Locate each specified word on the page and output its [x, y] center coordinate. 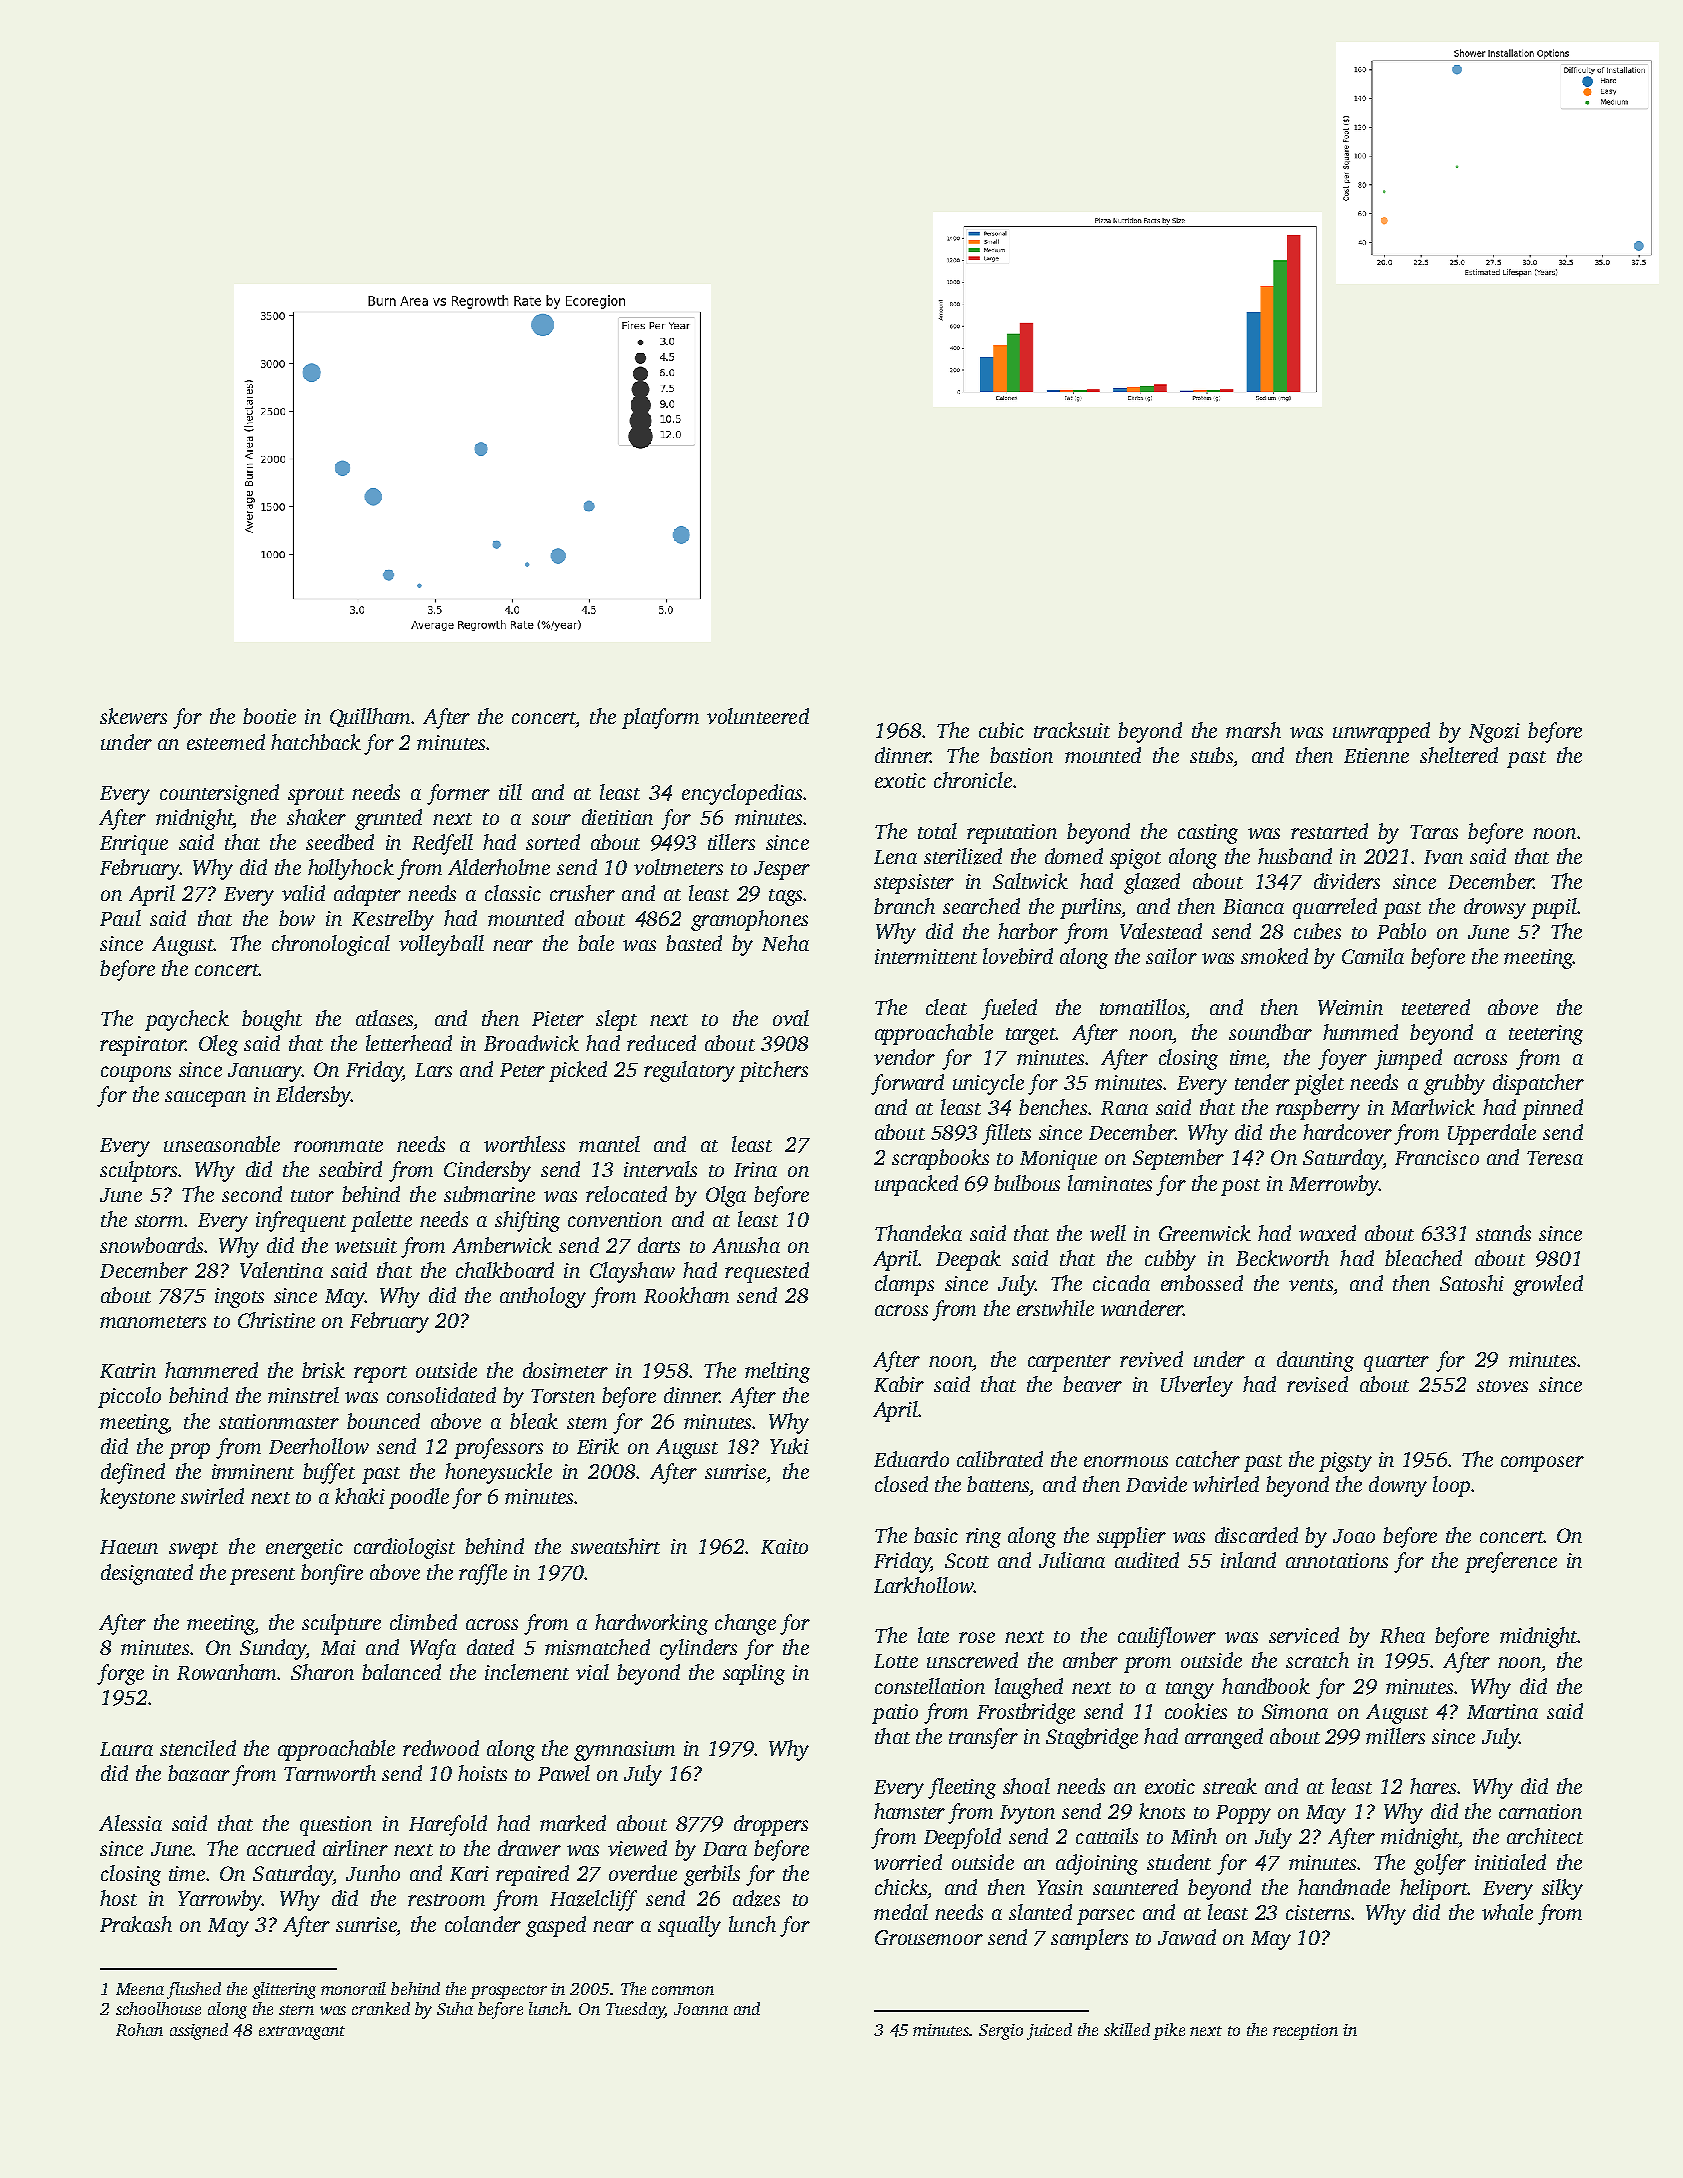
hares [1433, 1786]
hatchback [316, 742]
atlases [384, 1018]
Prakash [136, 1924]
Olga [726, 1196]
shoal [1026, 1786]
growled [1548, 1285]
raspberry [1318, 1109]
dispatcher [1538, 1084]
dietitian [617, 817]
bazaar [199, 1773]
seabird [350, 1169]
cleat [946, 1007]
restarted [1329, 831]
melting [777, 1372]
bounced [383, 1421]
